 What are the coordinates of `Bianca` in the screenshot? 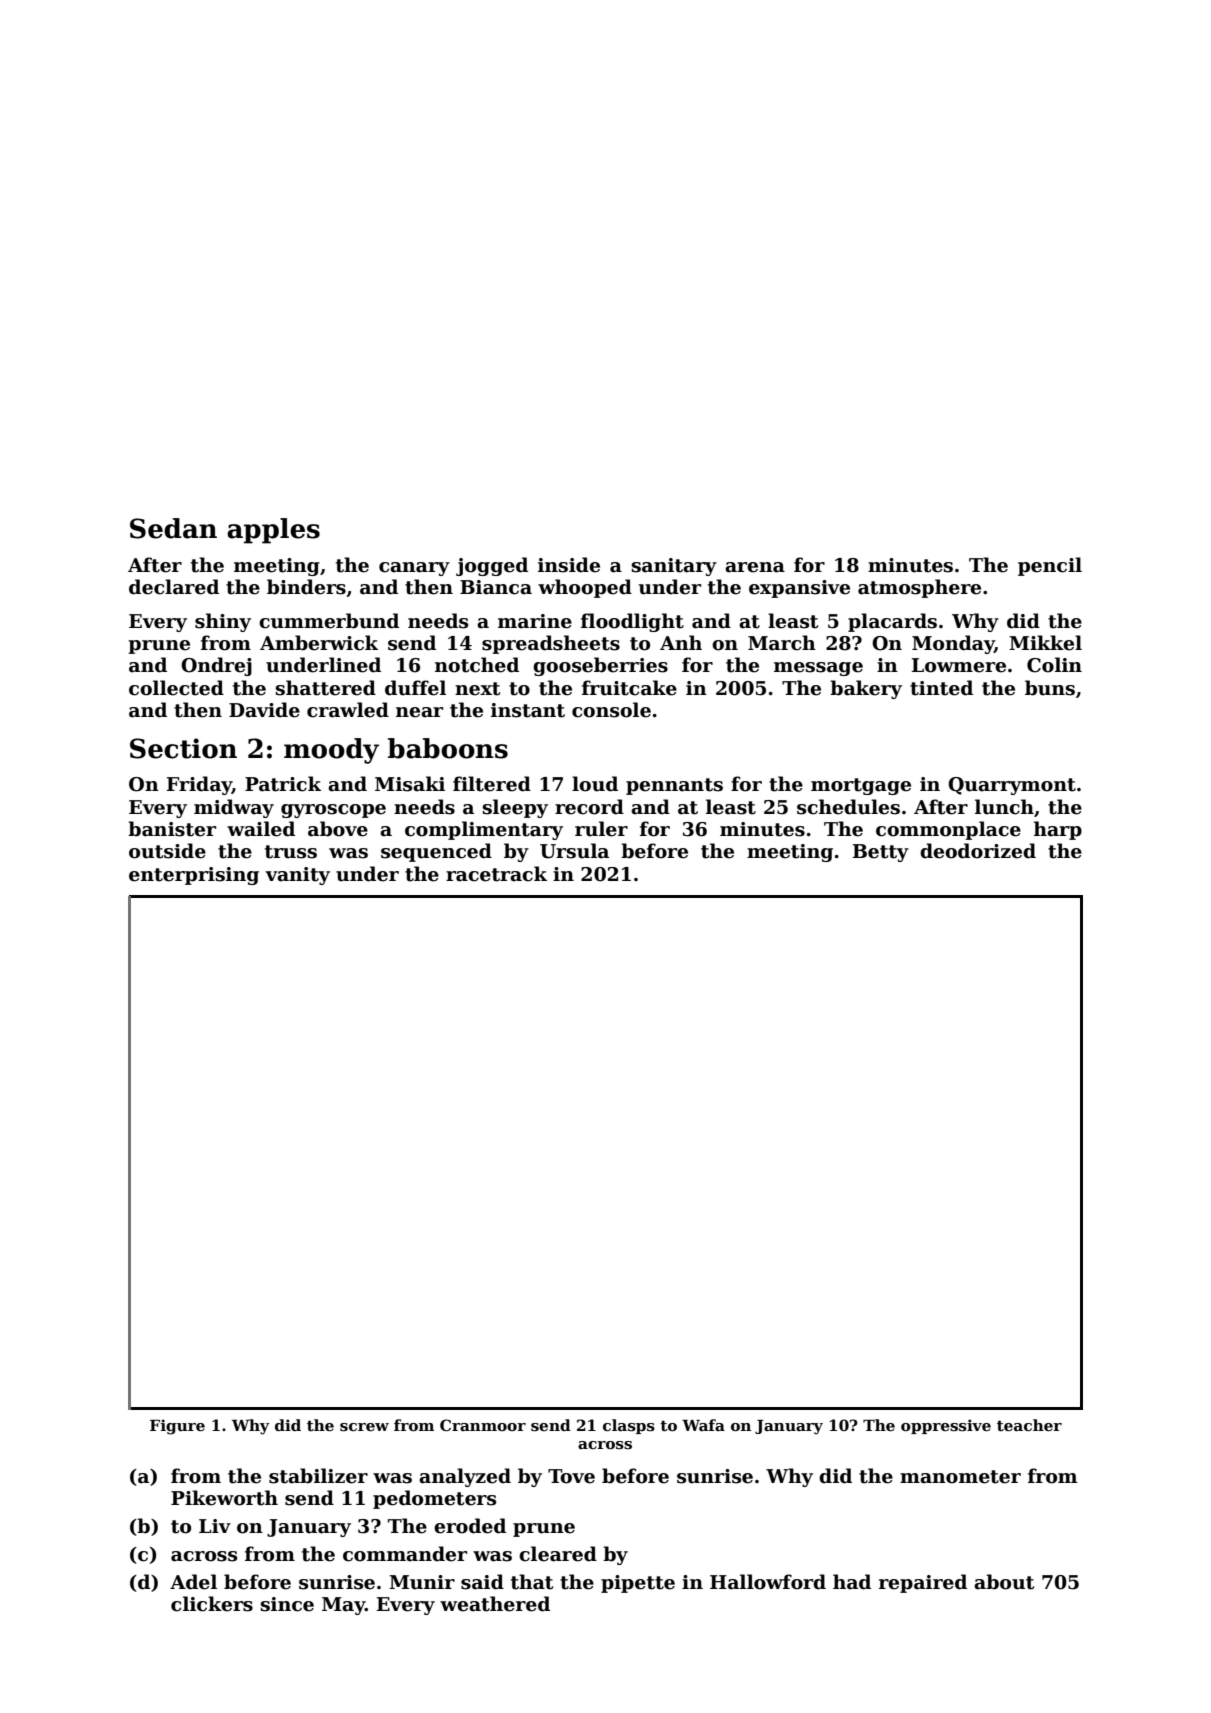 It's located at (496, 587).
